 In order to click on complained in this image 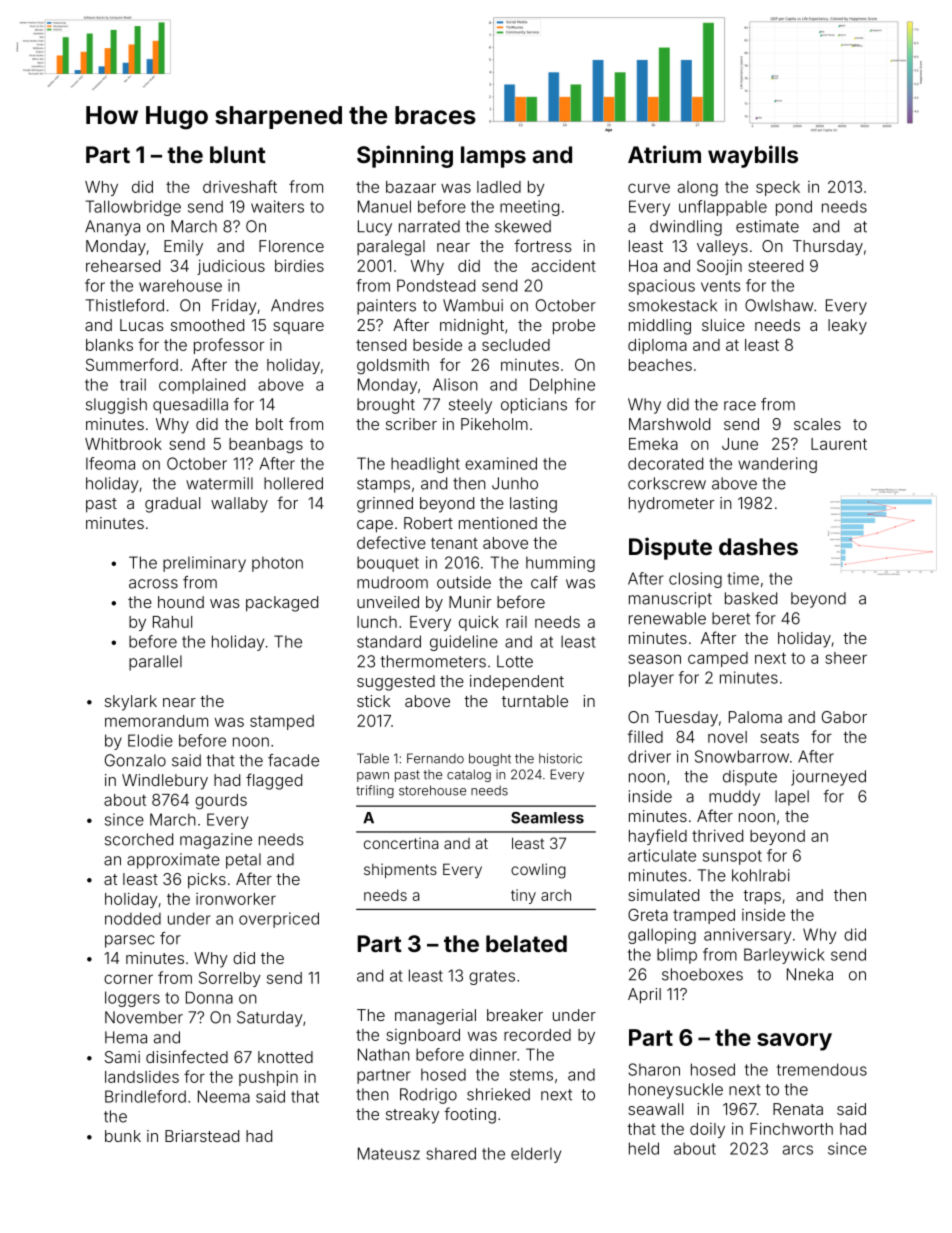, I will do `click(202, 386)`.
